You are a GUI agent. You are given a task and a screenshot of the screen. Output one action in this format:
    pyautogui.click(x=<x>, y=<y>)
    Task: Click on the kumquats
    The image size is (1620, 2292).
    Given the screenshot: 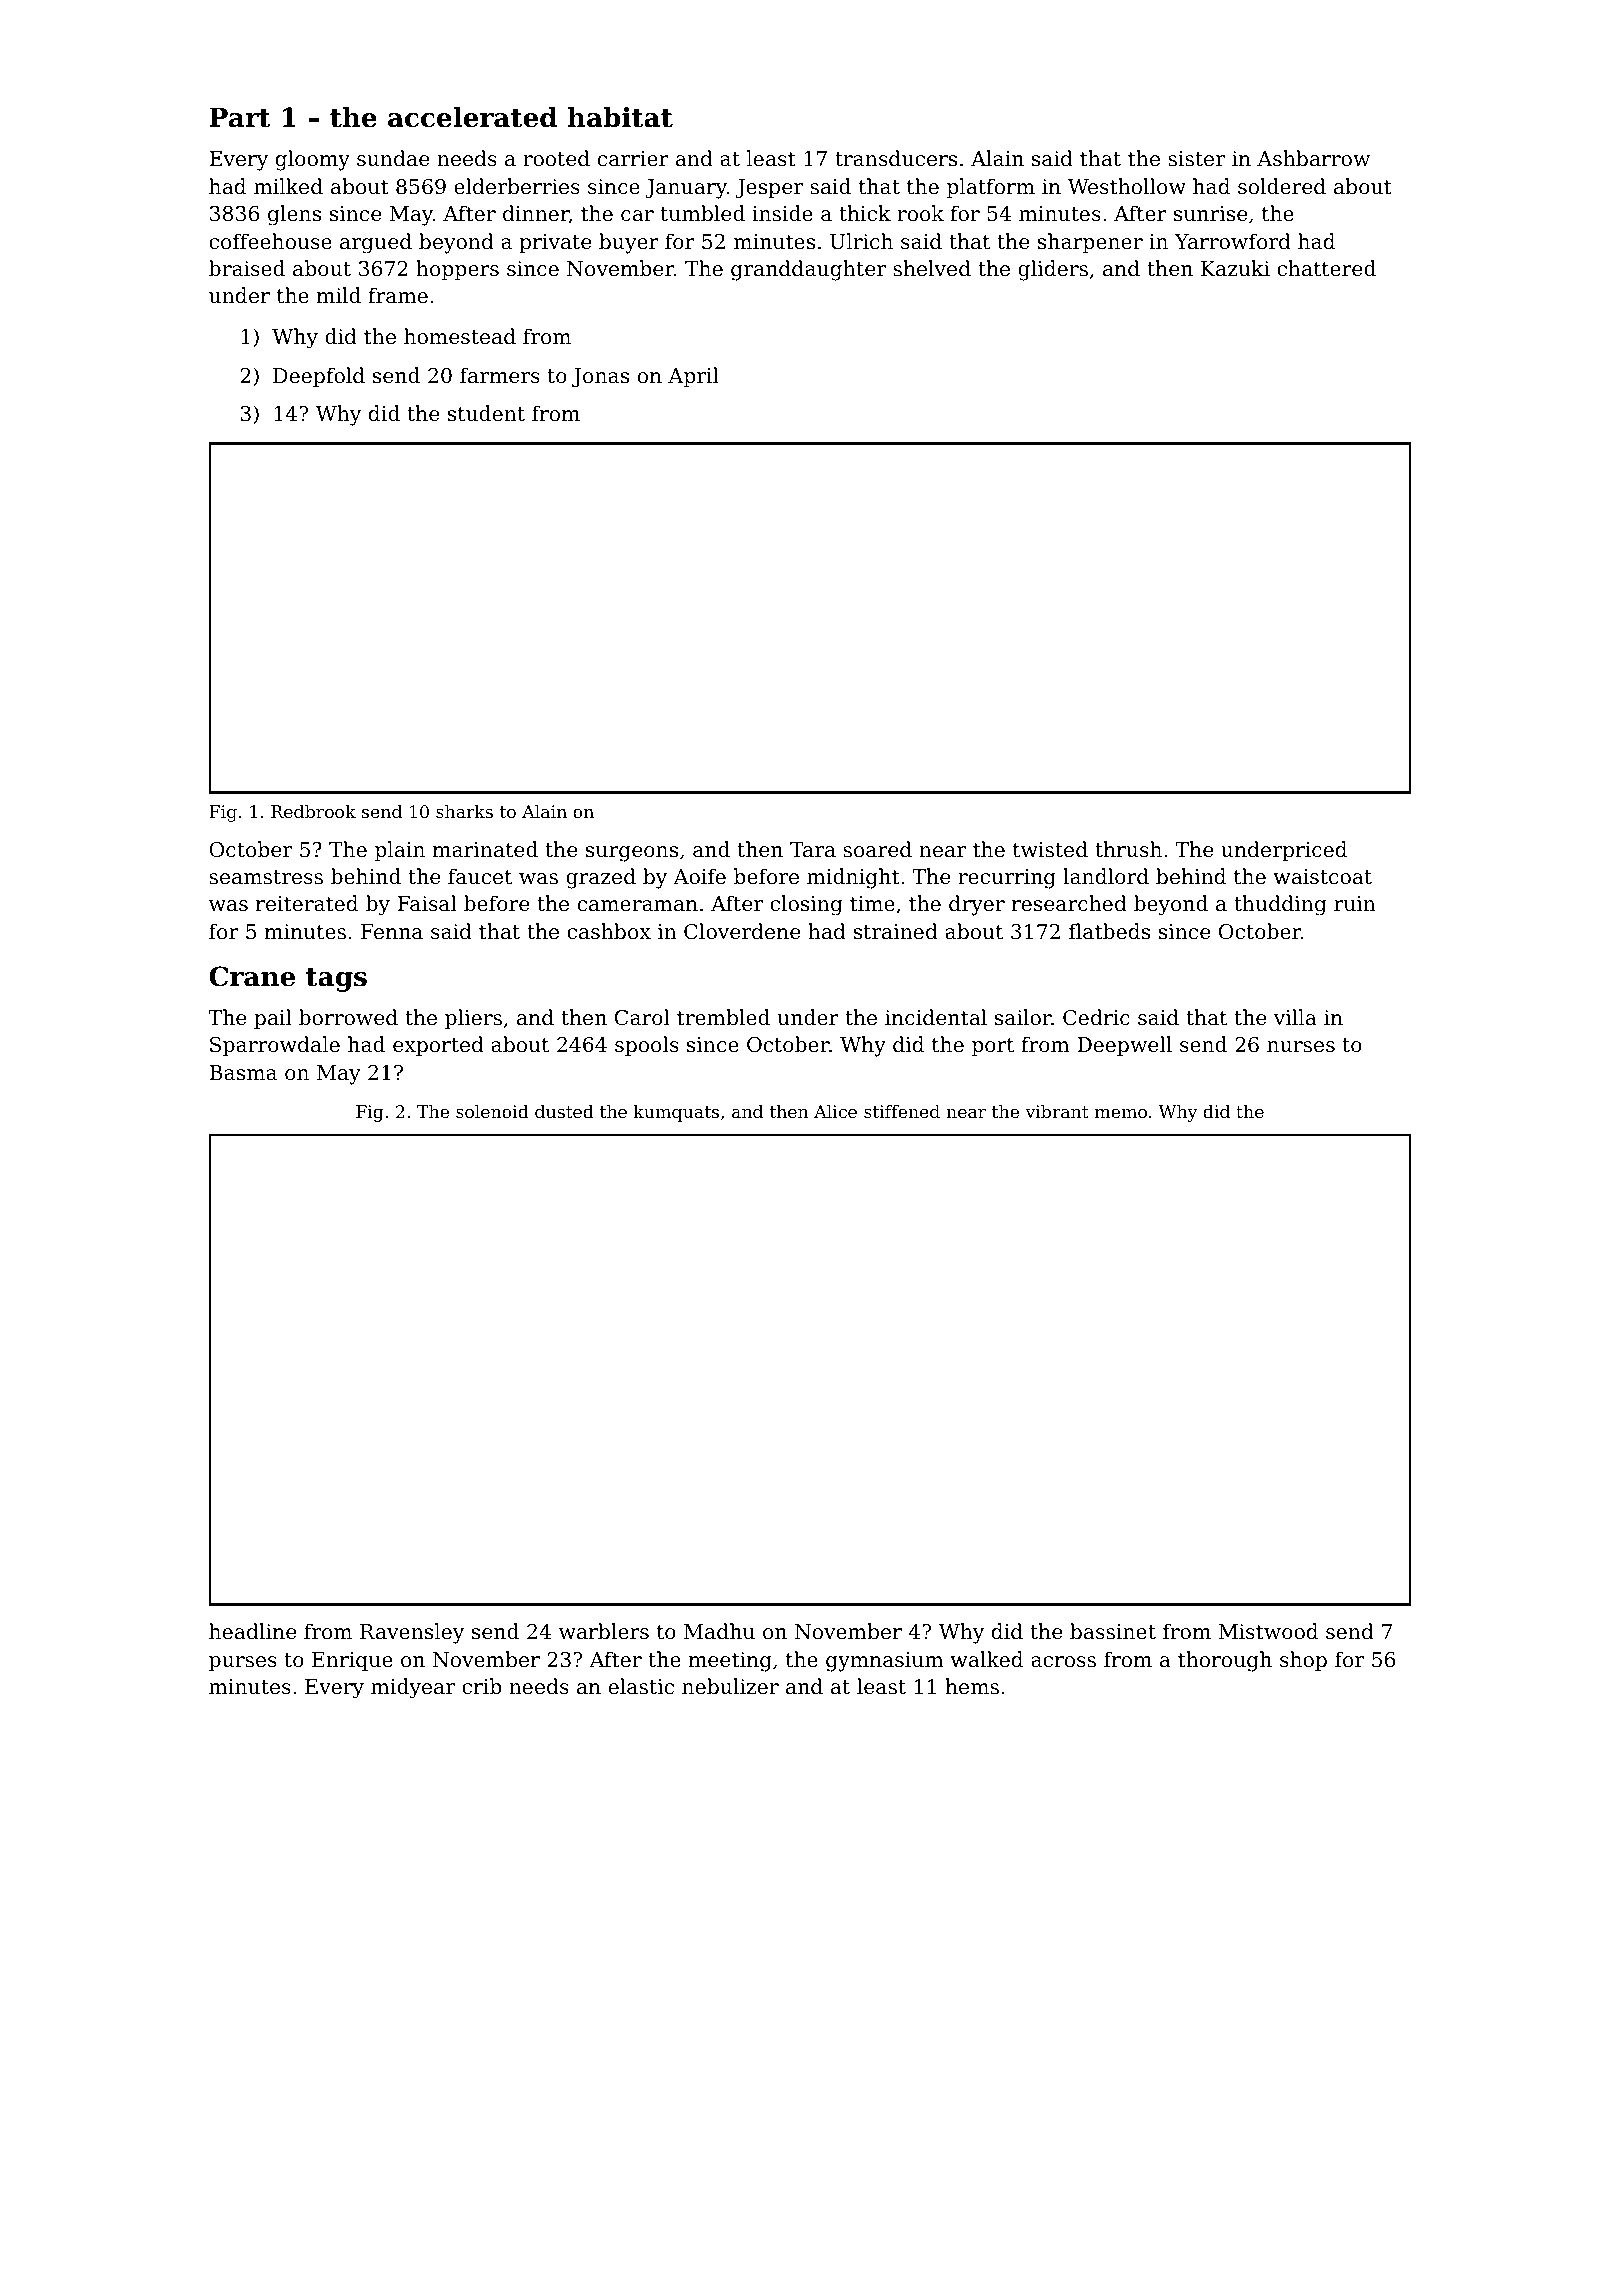 What is the action you would take?
    pyautogui.click(x=676, y=1113)
